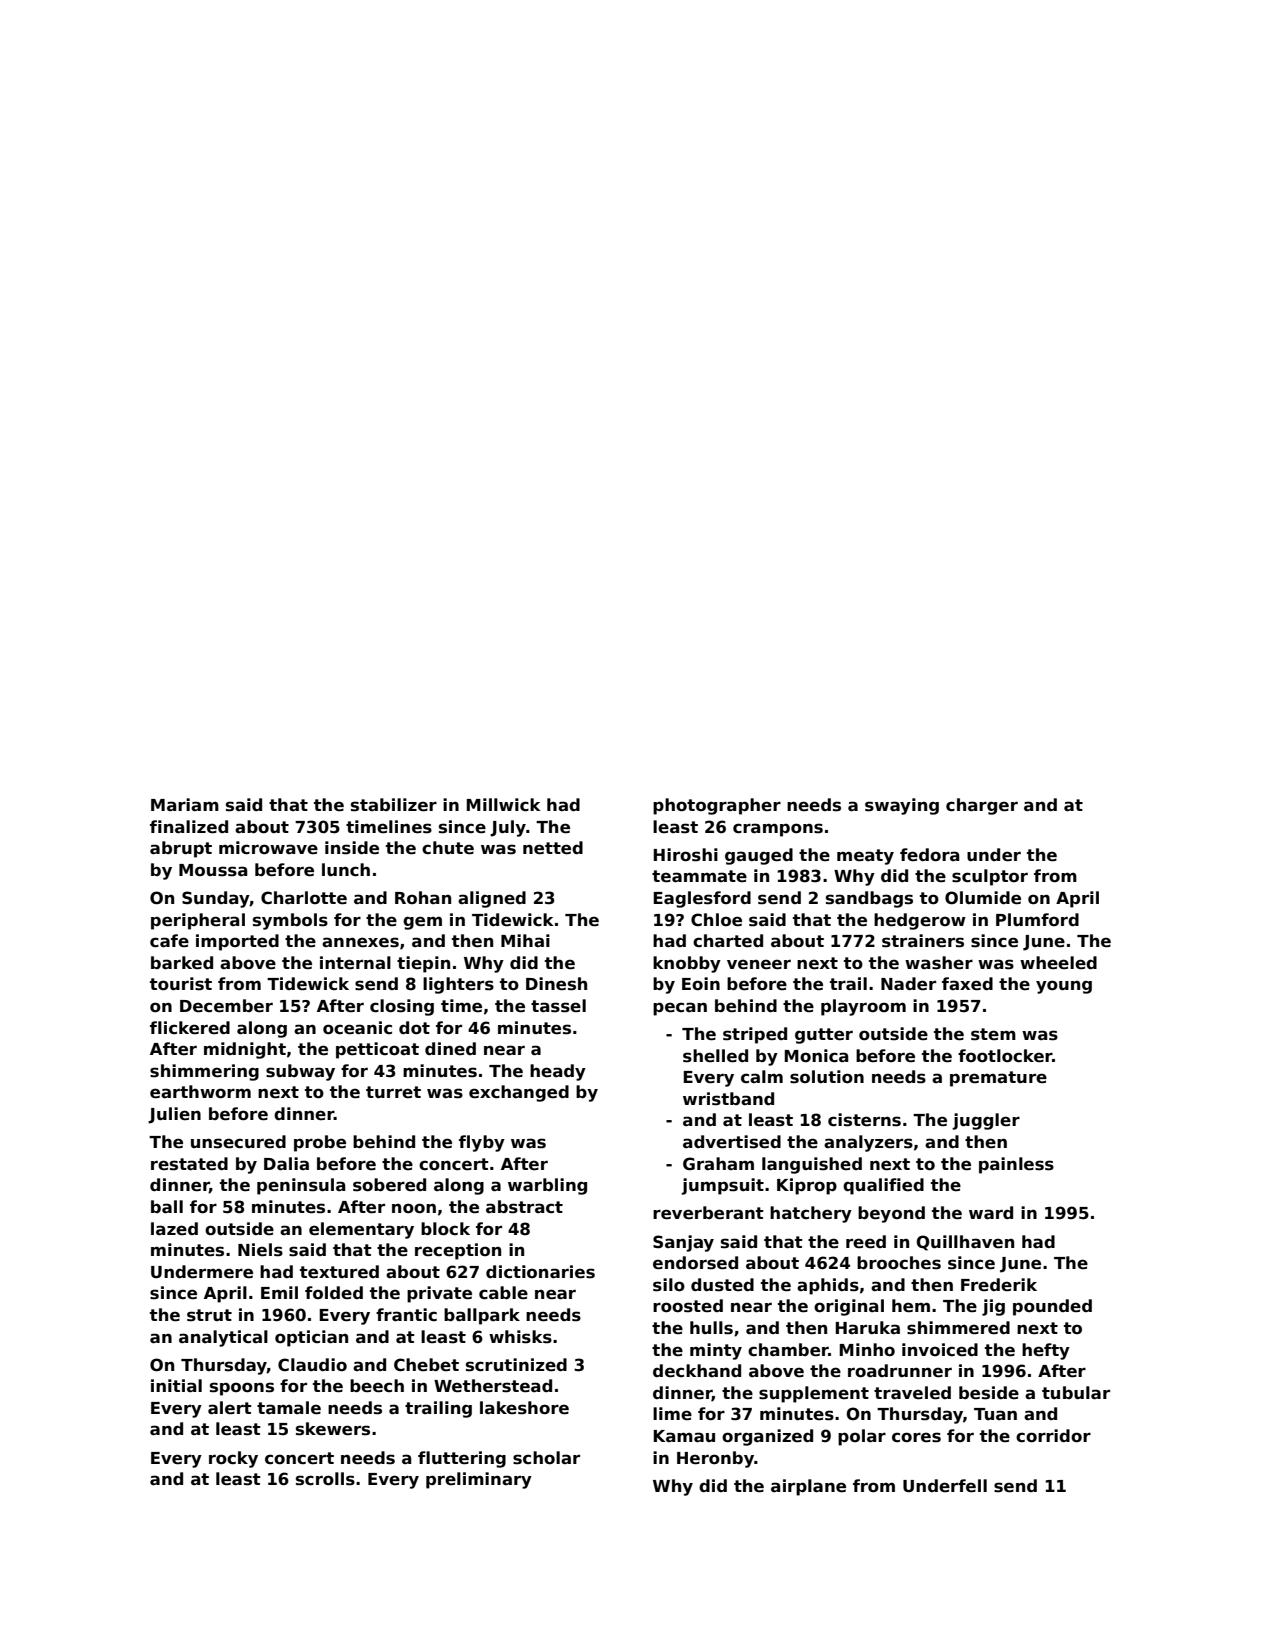  I want to click on Millwick, so click(503, 805).
